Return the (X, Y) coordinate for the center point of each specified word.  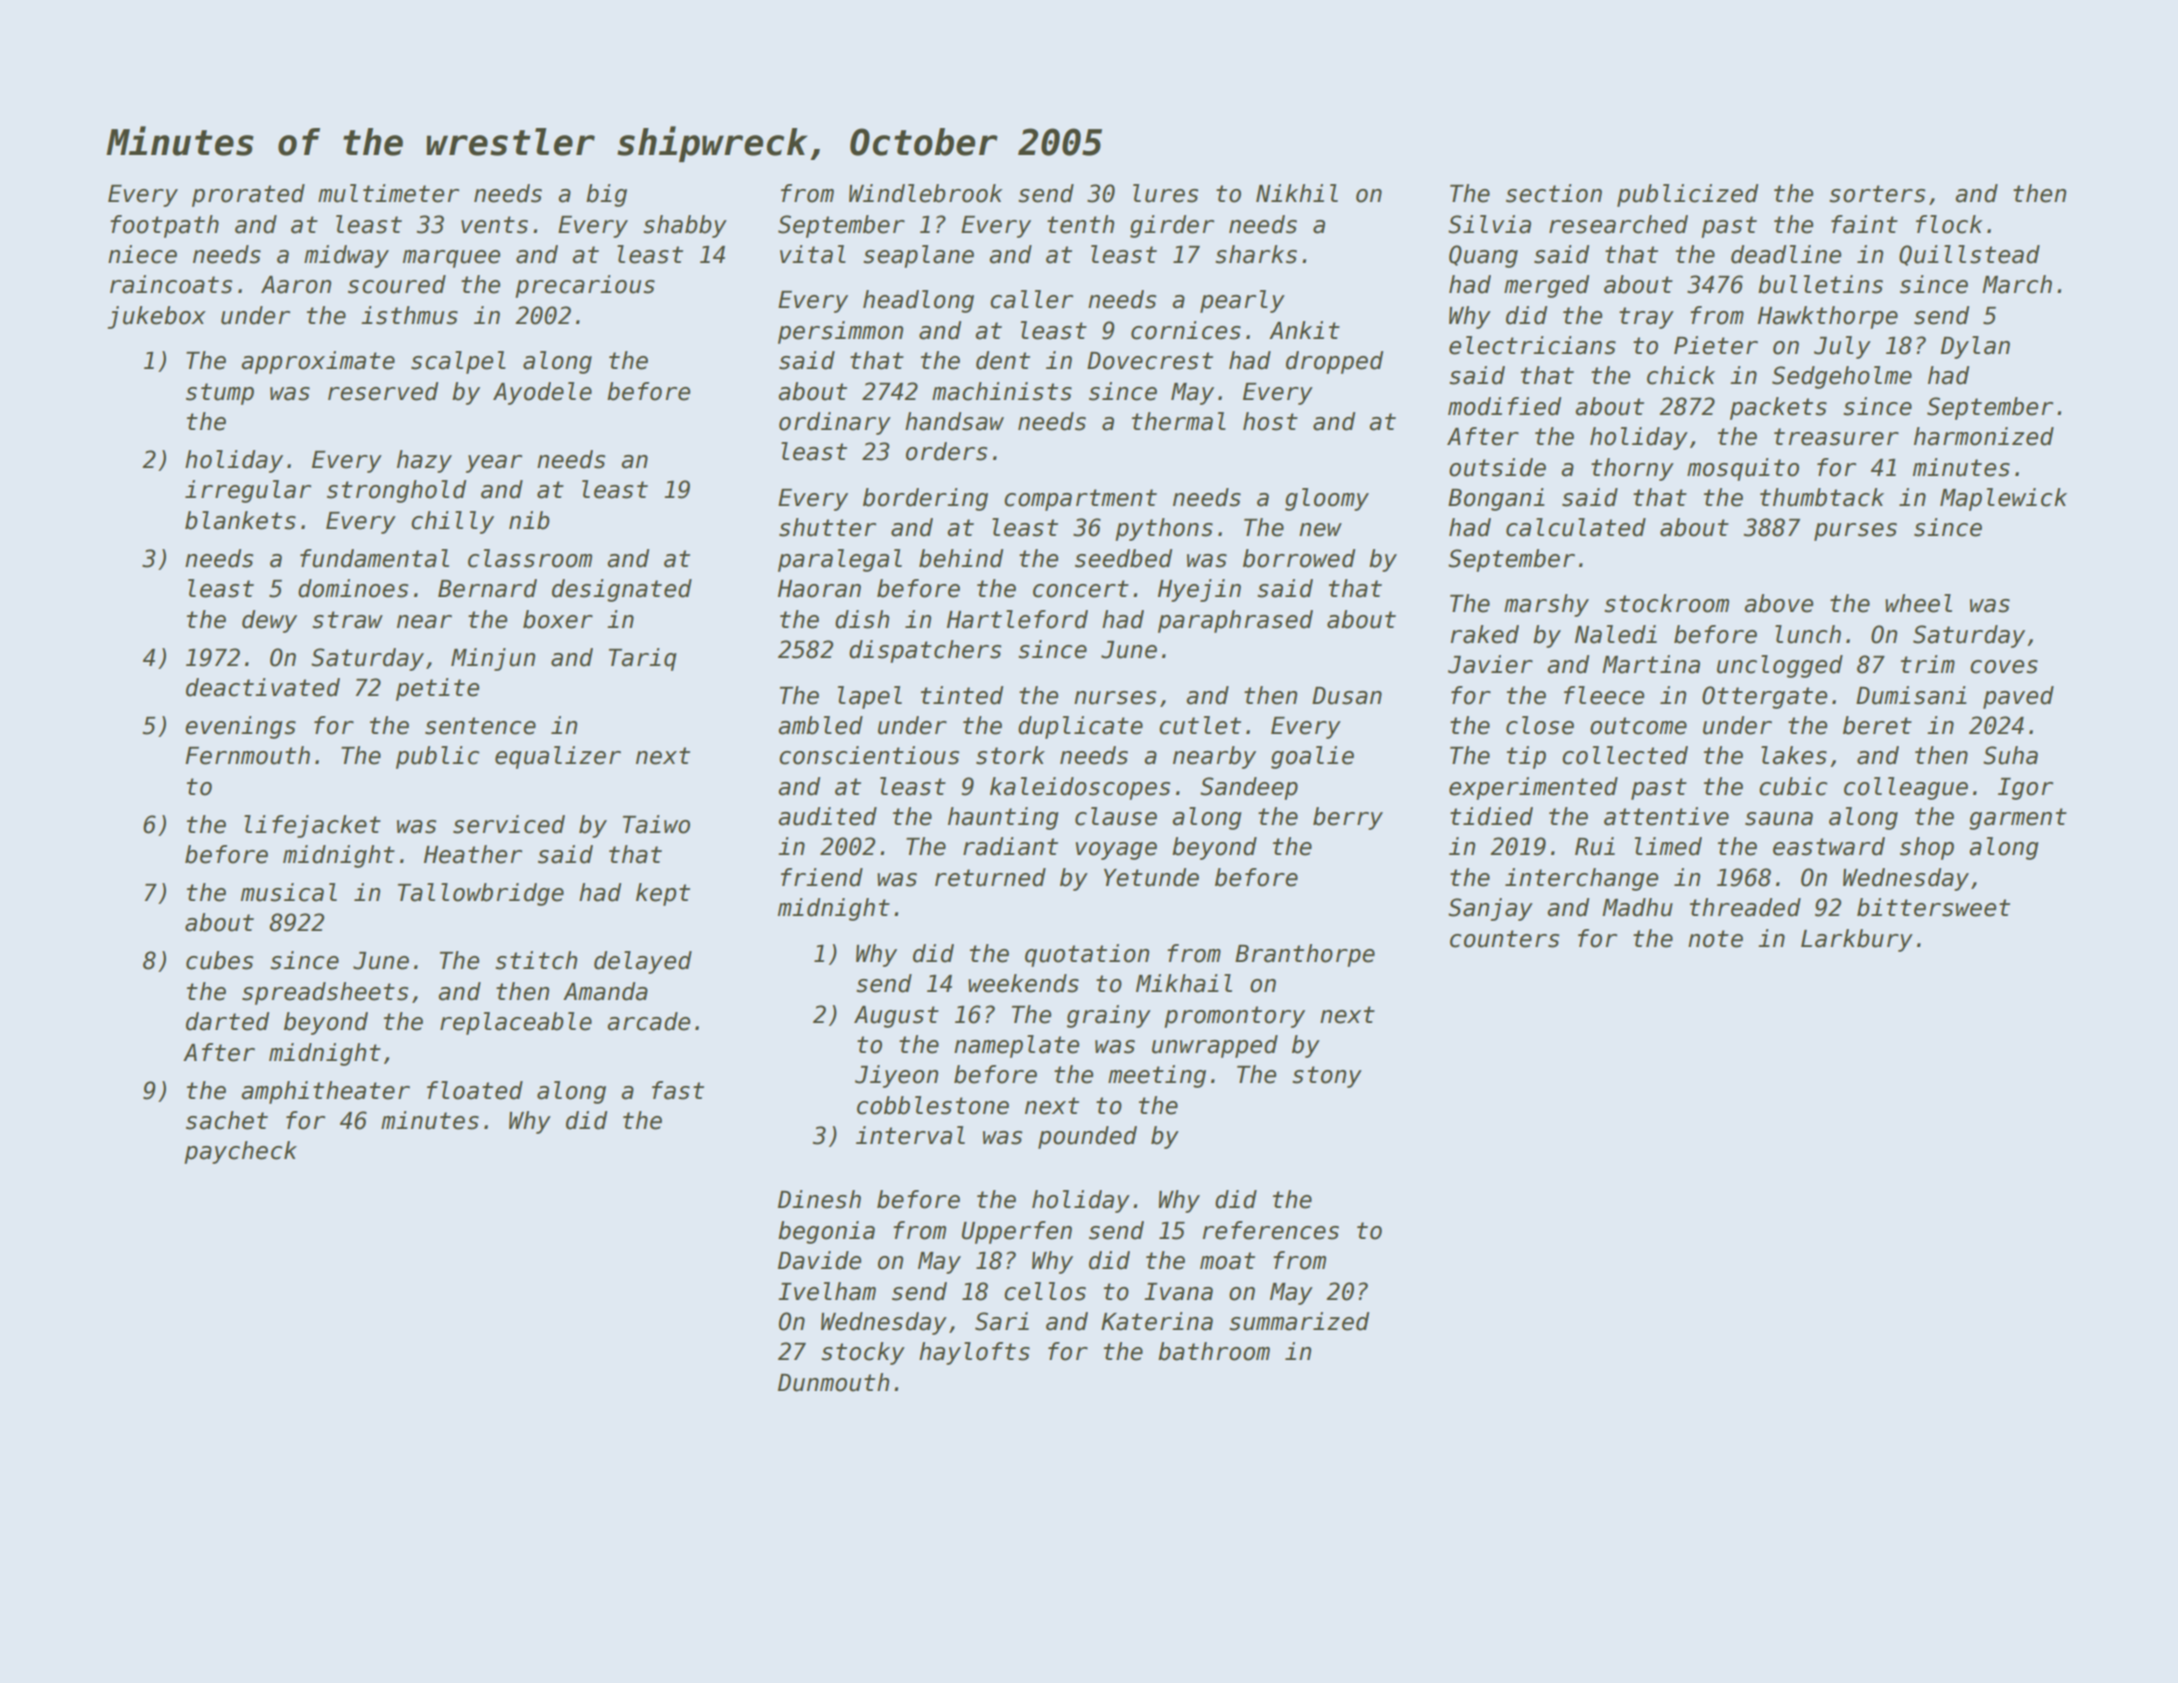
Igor (2025, 789)
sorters (1877, 194)
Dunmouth (833, 1382)
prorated (248, 195)
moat (1227, 1261)
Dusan (1347, 696)
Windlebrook (926, 193)
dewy (269, 621)
